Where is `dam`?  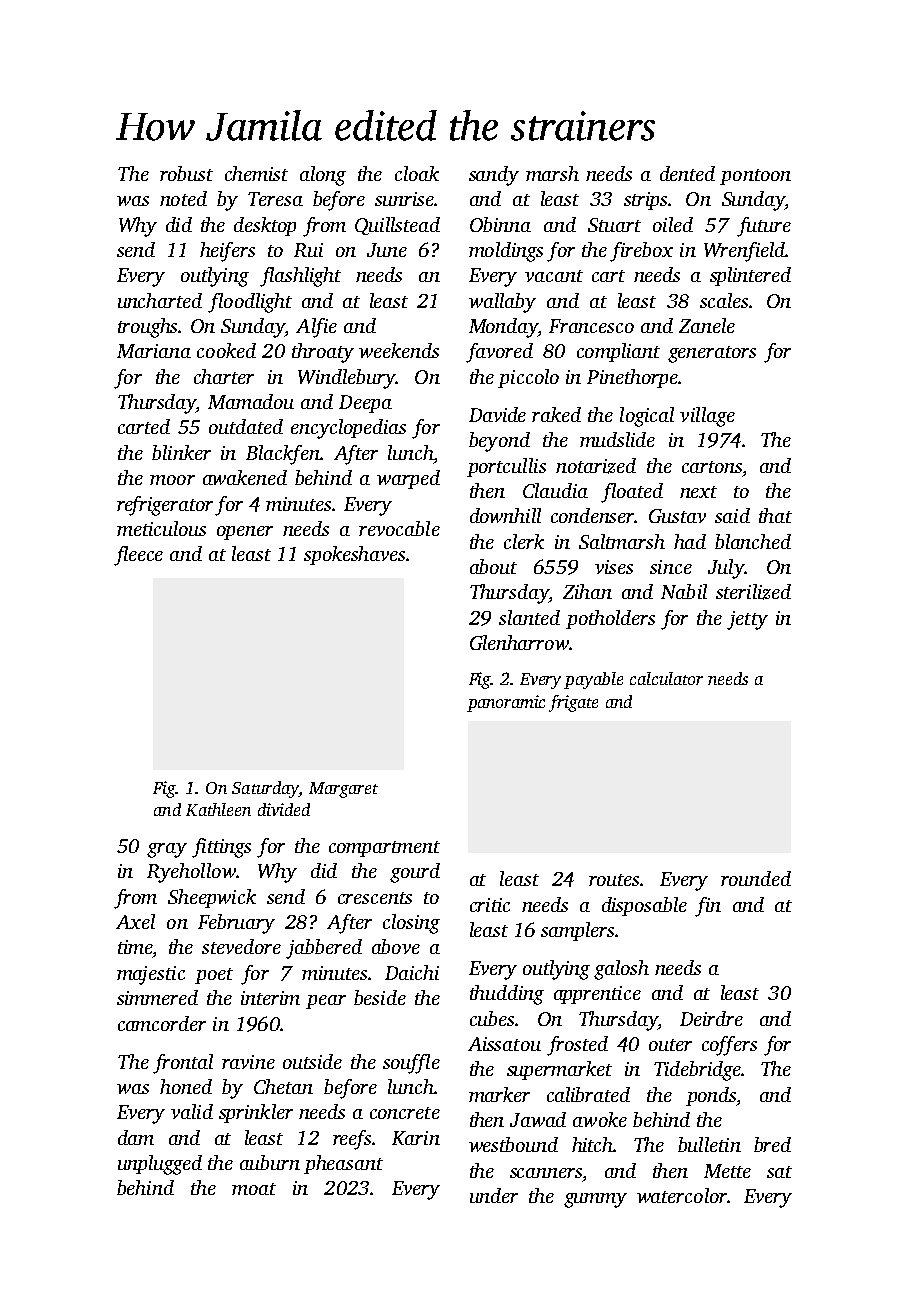
dam is located at coordinates (136, 1137).
